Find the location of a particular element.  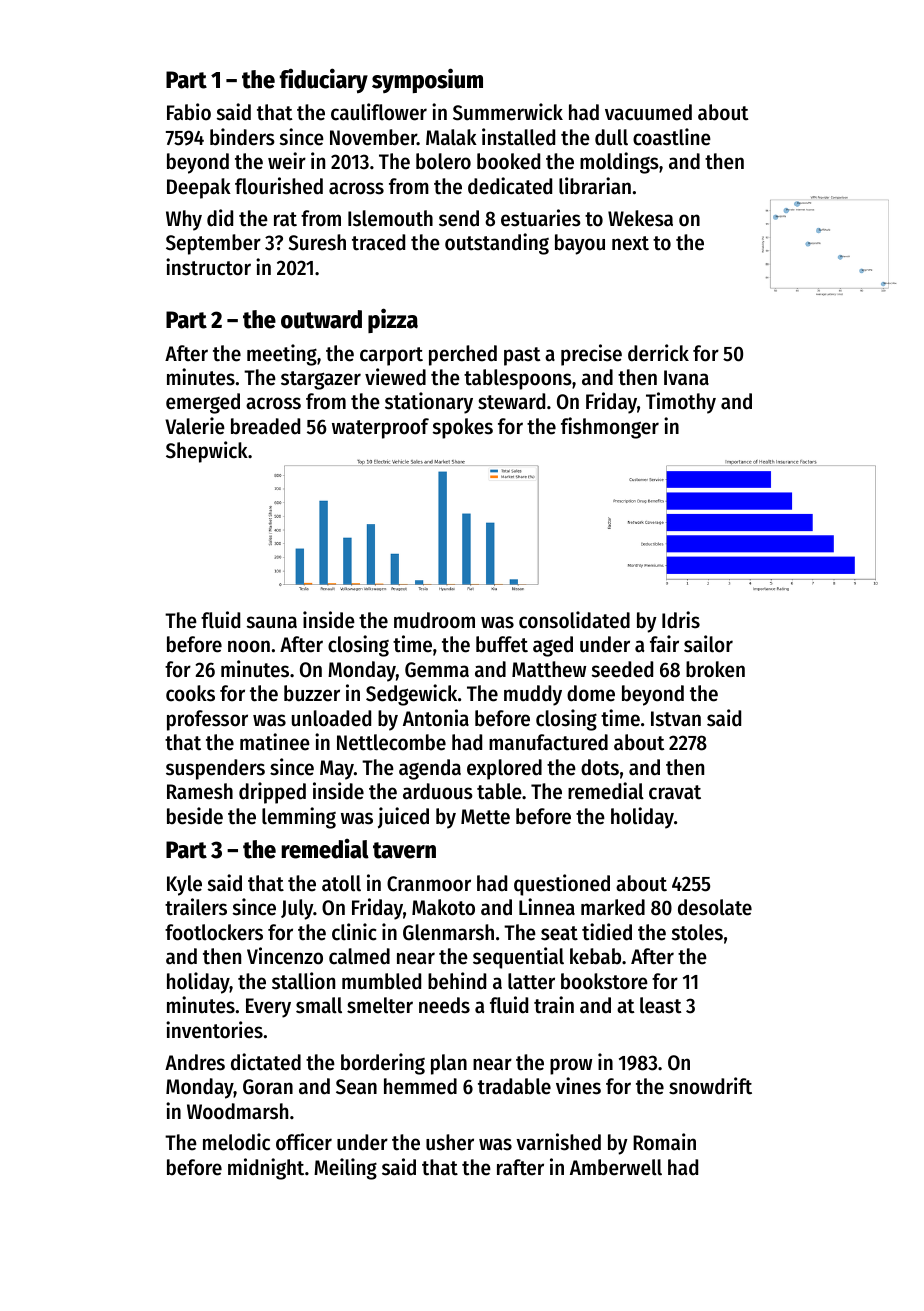

midnight is located at coordinates (266, 1169).
